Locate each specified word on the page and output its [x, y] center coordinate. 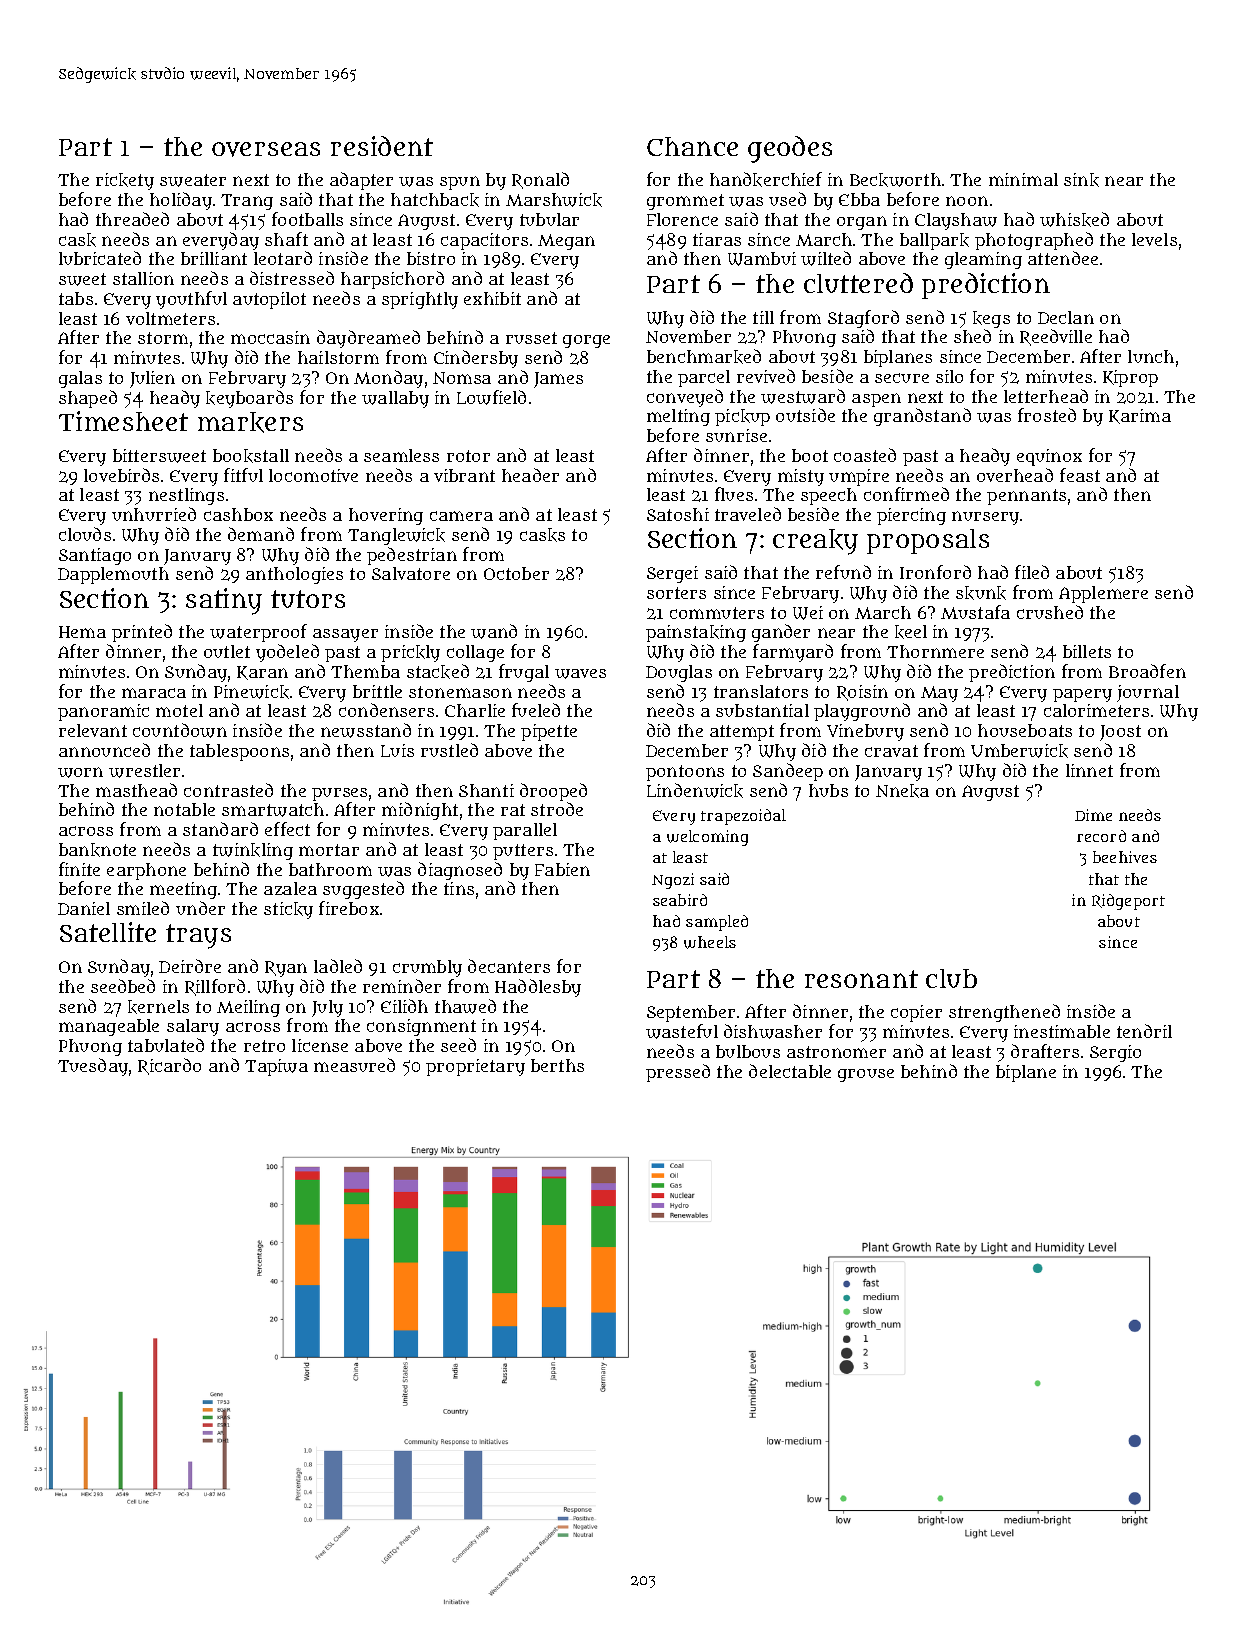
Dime [1093, 815]
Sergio [1115, 1053]
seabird [680, 900]
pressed [678, 1073]
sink [1081, 180]
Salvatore [411, 573]
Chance [692, 146]
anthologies [294, 575]
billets [1087, 651]
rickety [125, 181]
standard [220, 829]
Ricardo [169, 1066]
